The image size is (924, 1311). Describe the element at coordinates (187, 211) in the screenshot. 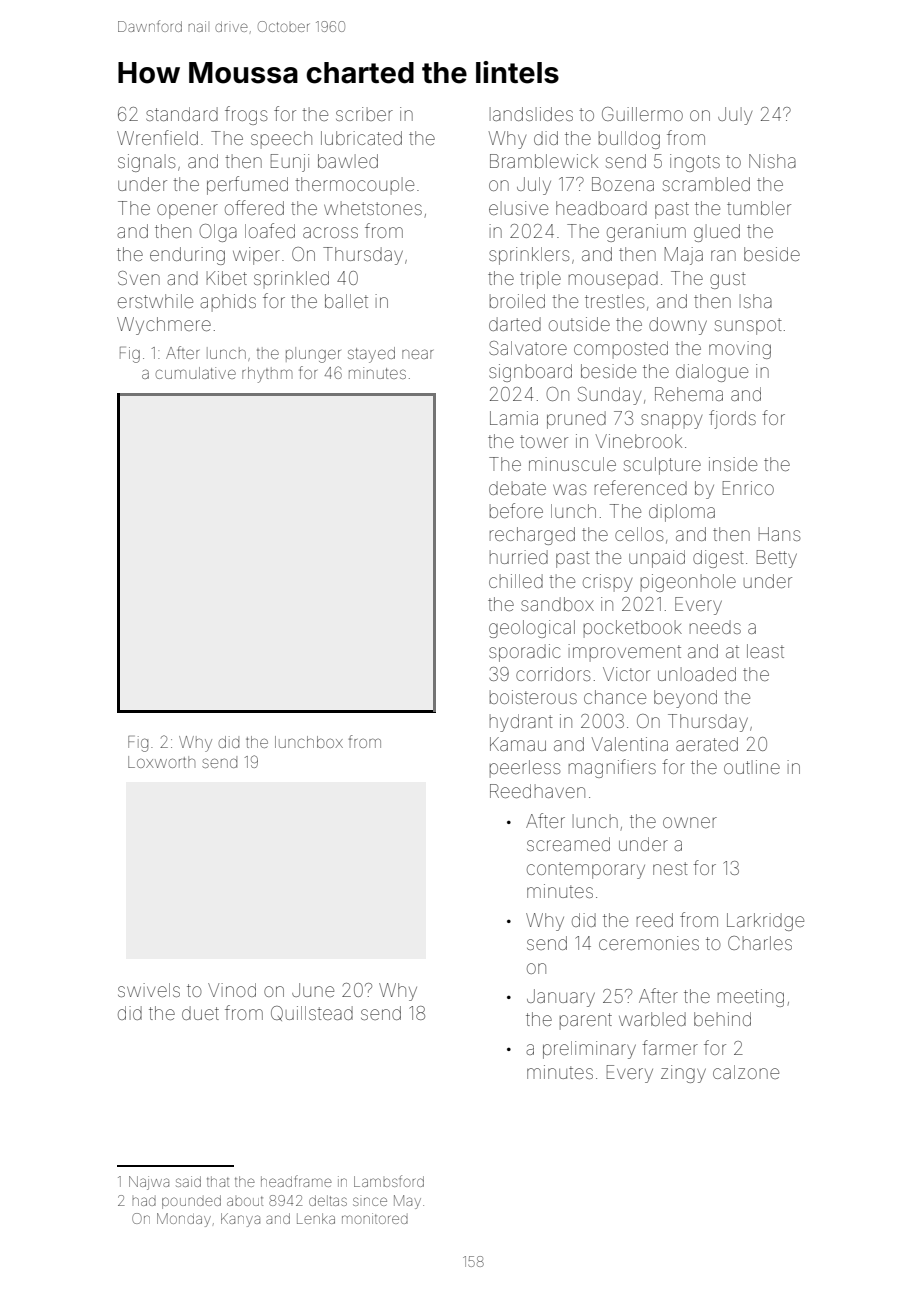

I see `opener` at that location.
